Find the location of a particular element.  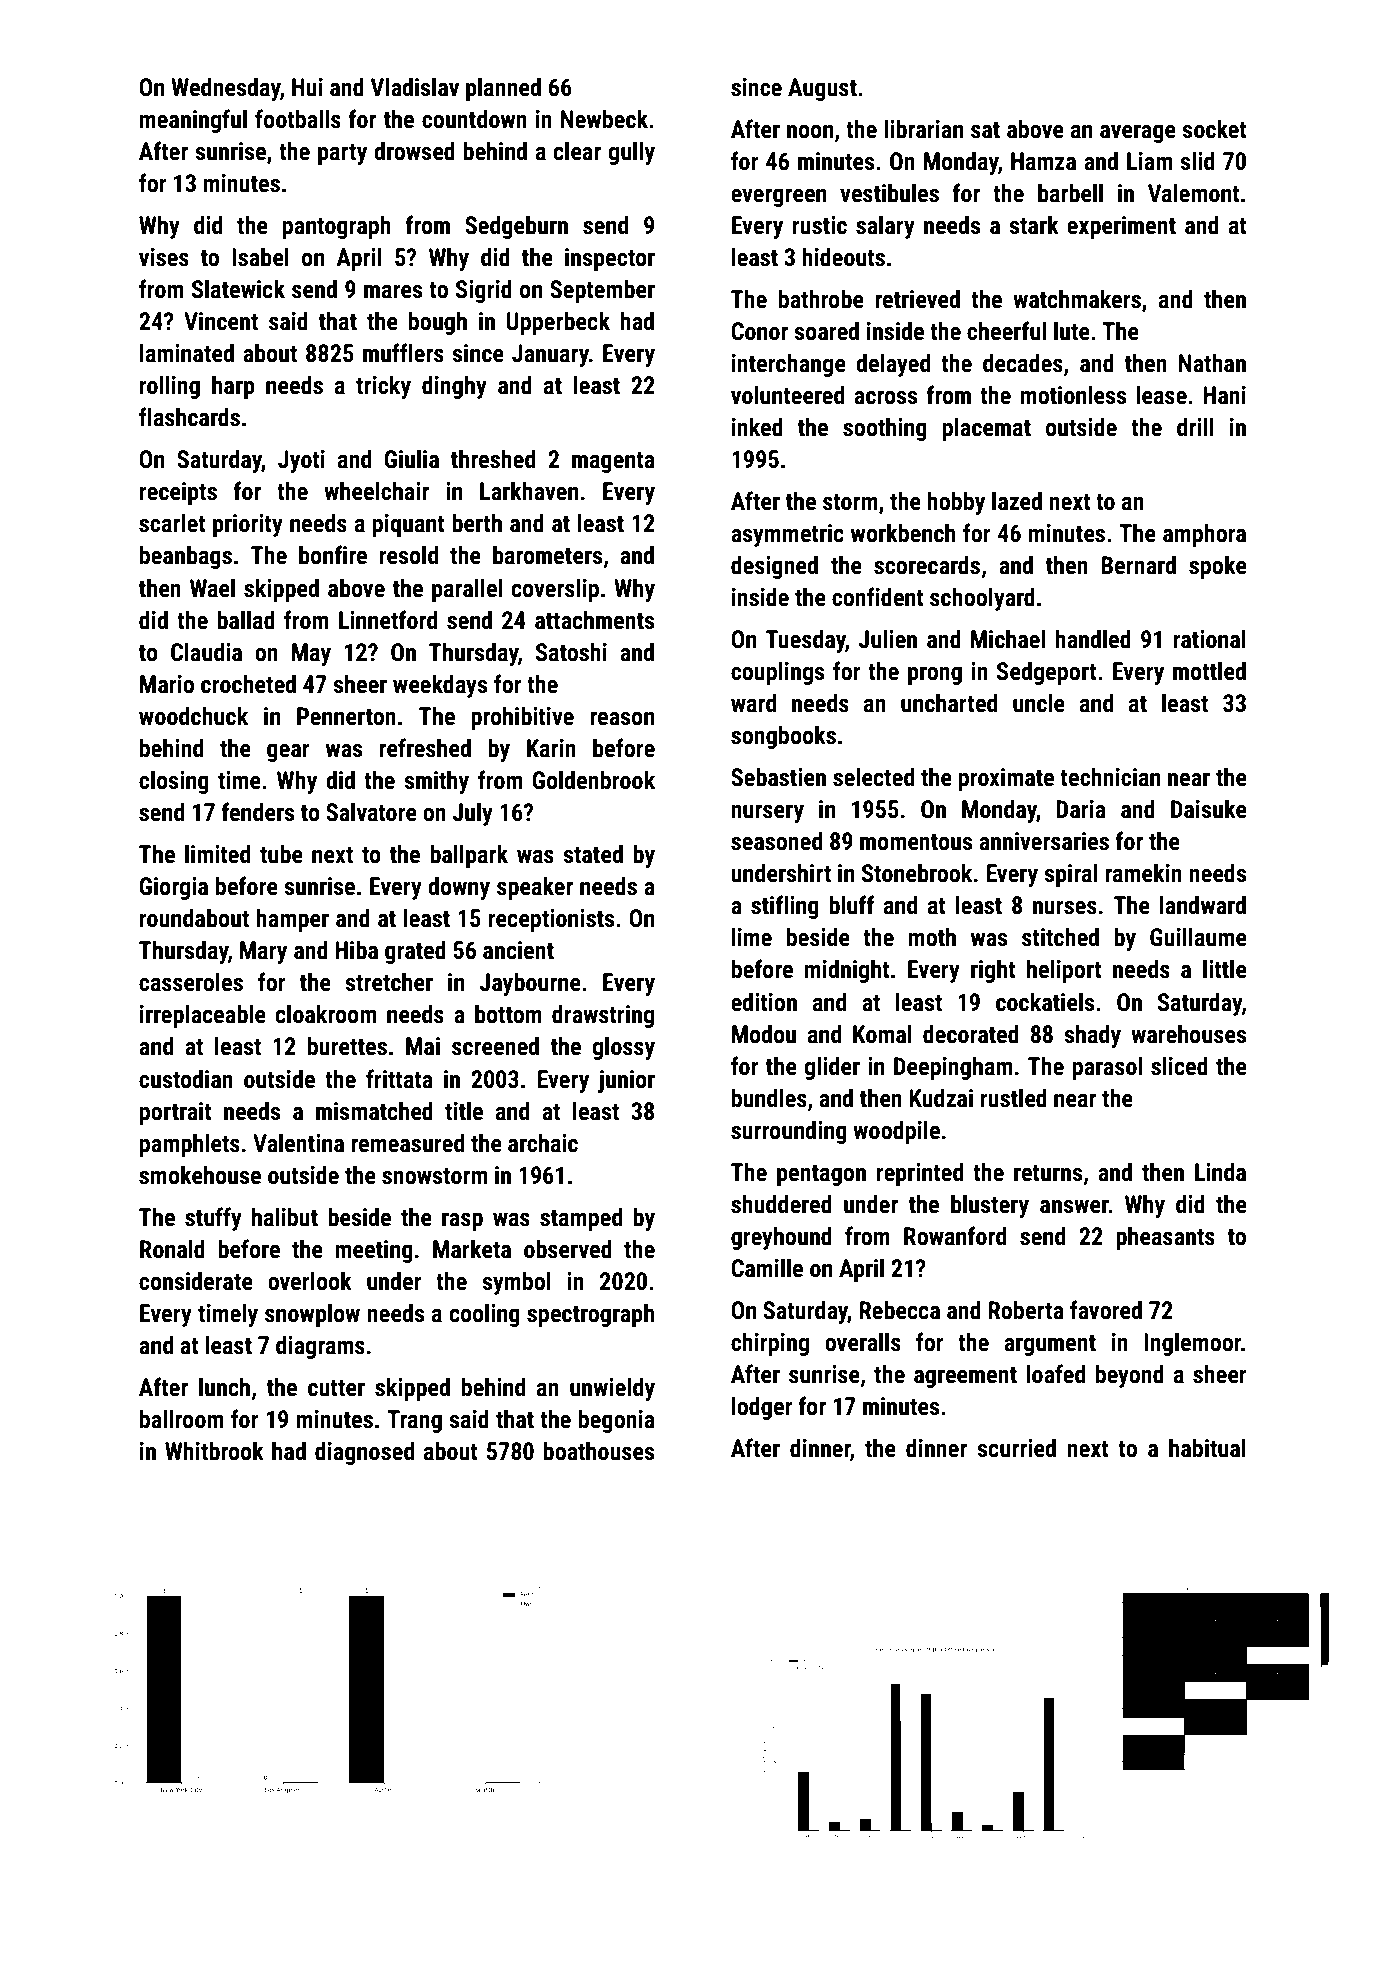

bonfire is located at coordinates (333, 555).
